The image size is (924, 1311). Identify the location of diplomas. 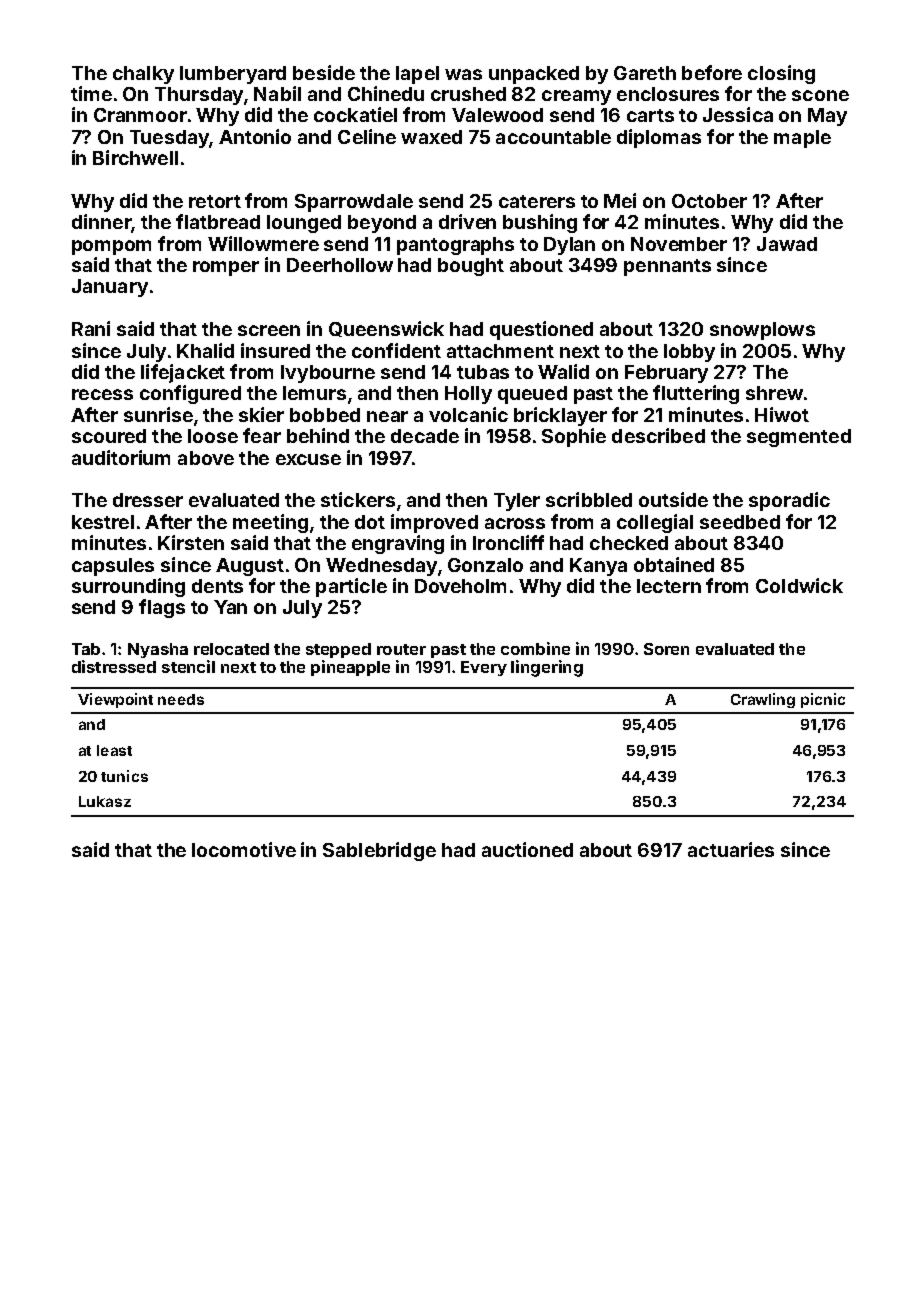
(659, 138).
